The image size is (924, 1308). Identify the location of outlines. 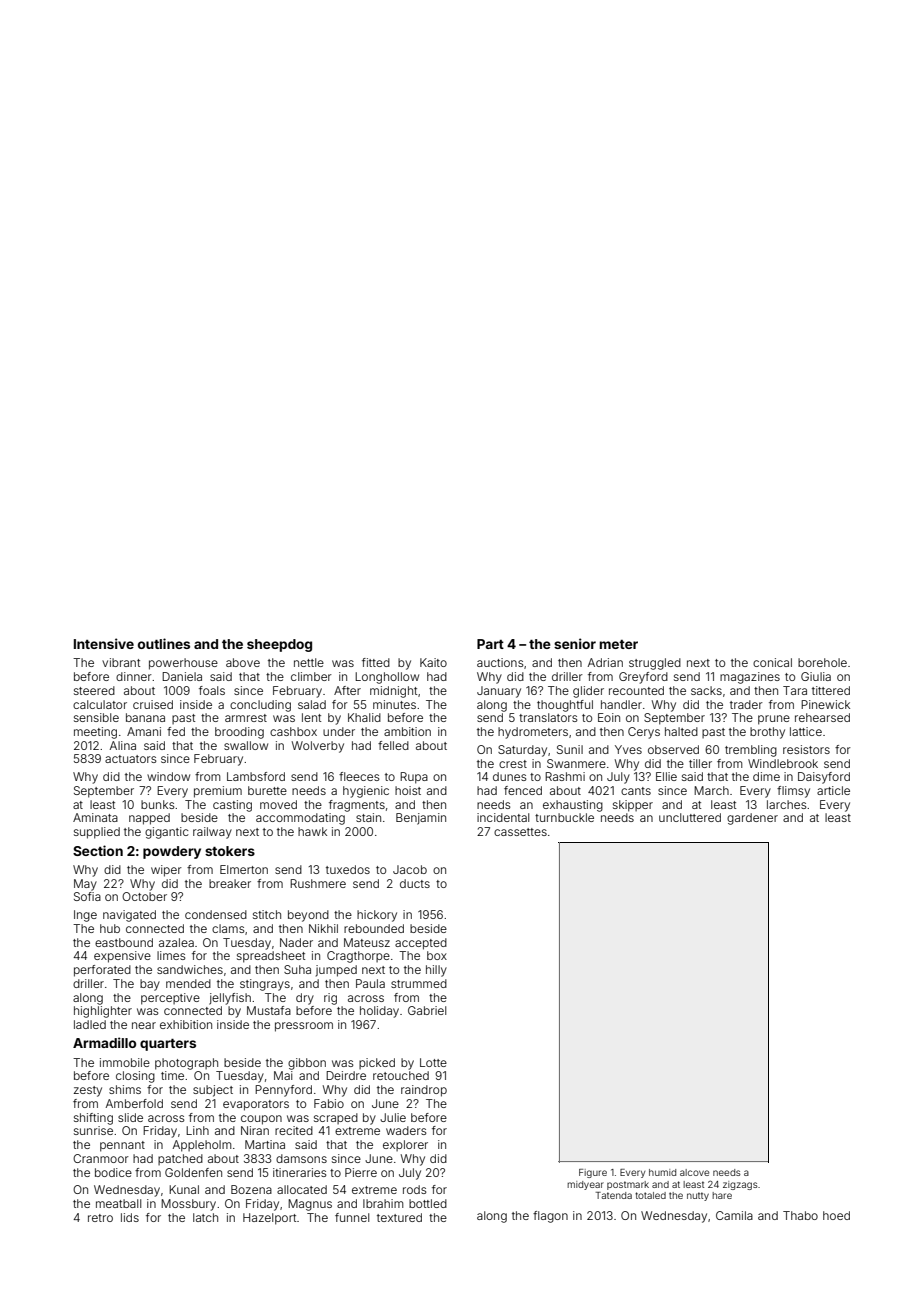
(164, 643).
